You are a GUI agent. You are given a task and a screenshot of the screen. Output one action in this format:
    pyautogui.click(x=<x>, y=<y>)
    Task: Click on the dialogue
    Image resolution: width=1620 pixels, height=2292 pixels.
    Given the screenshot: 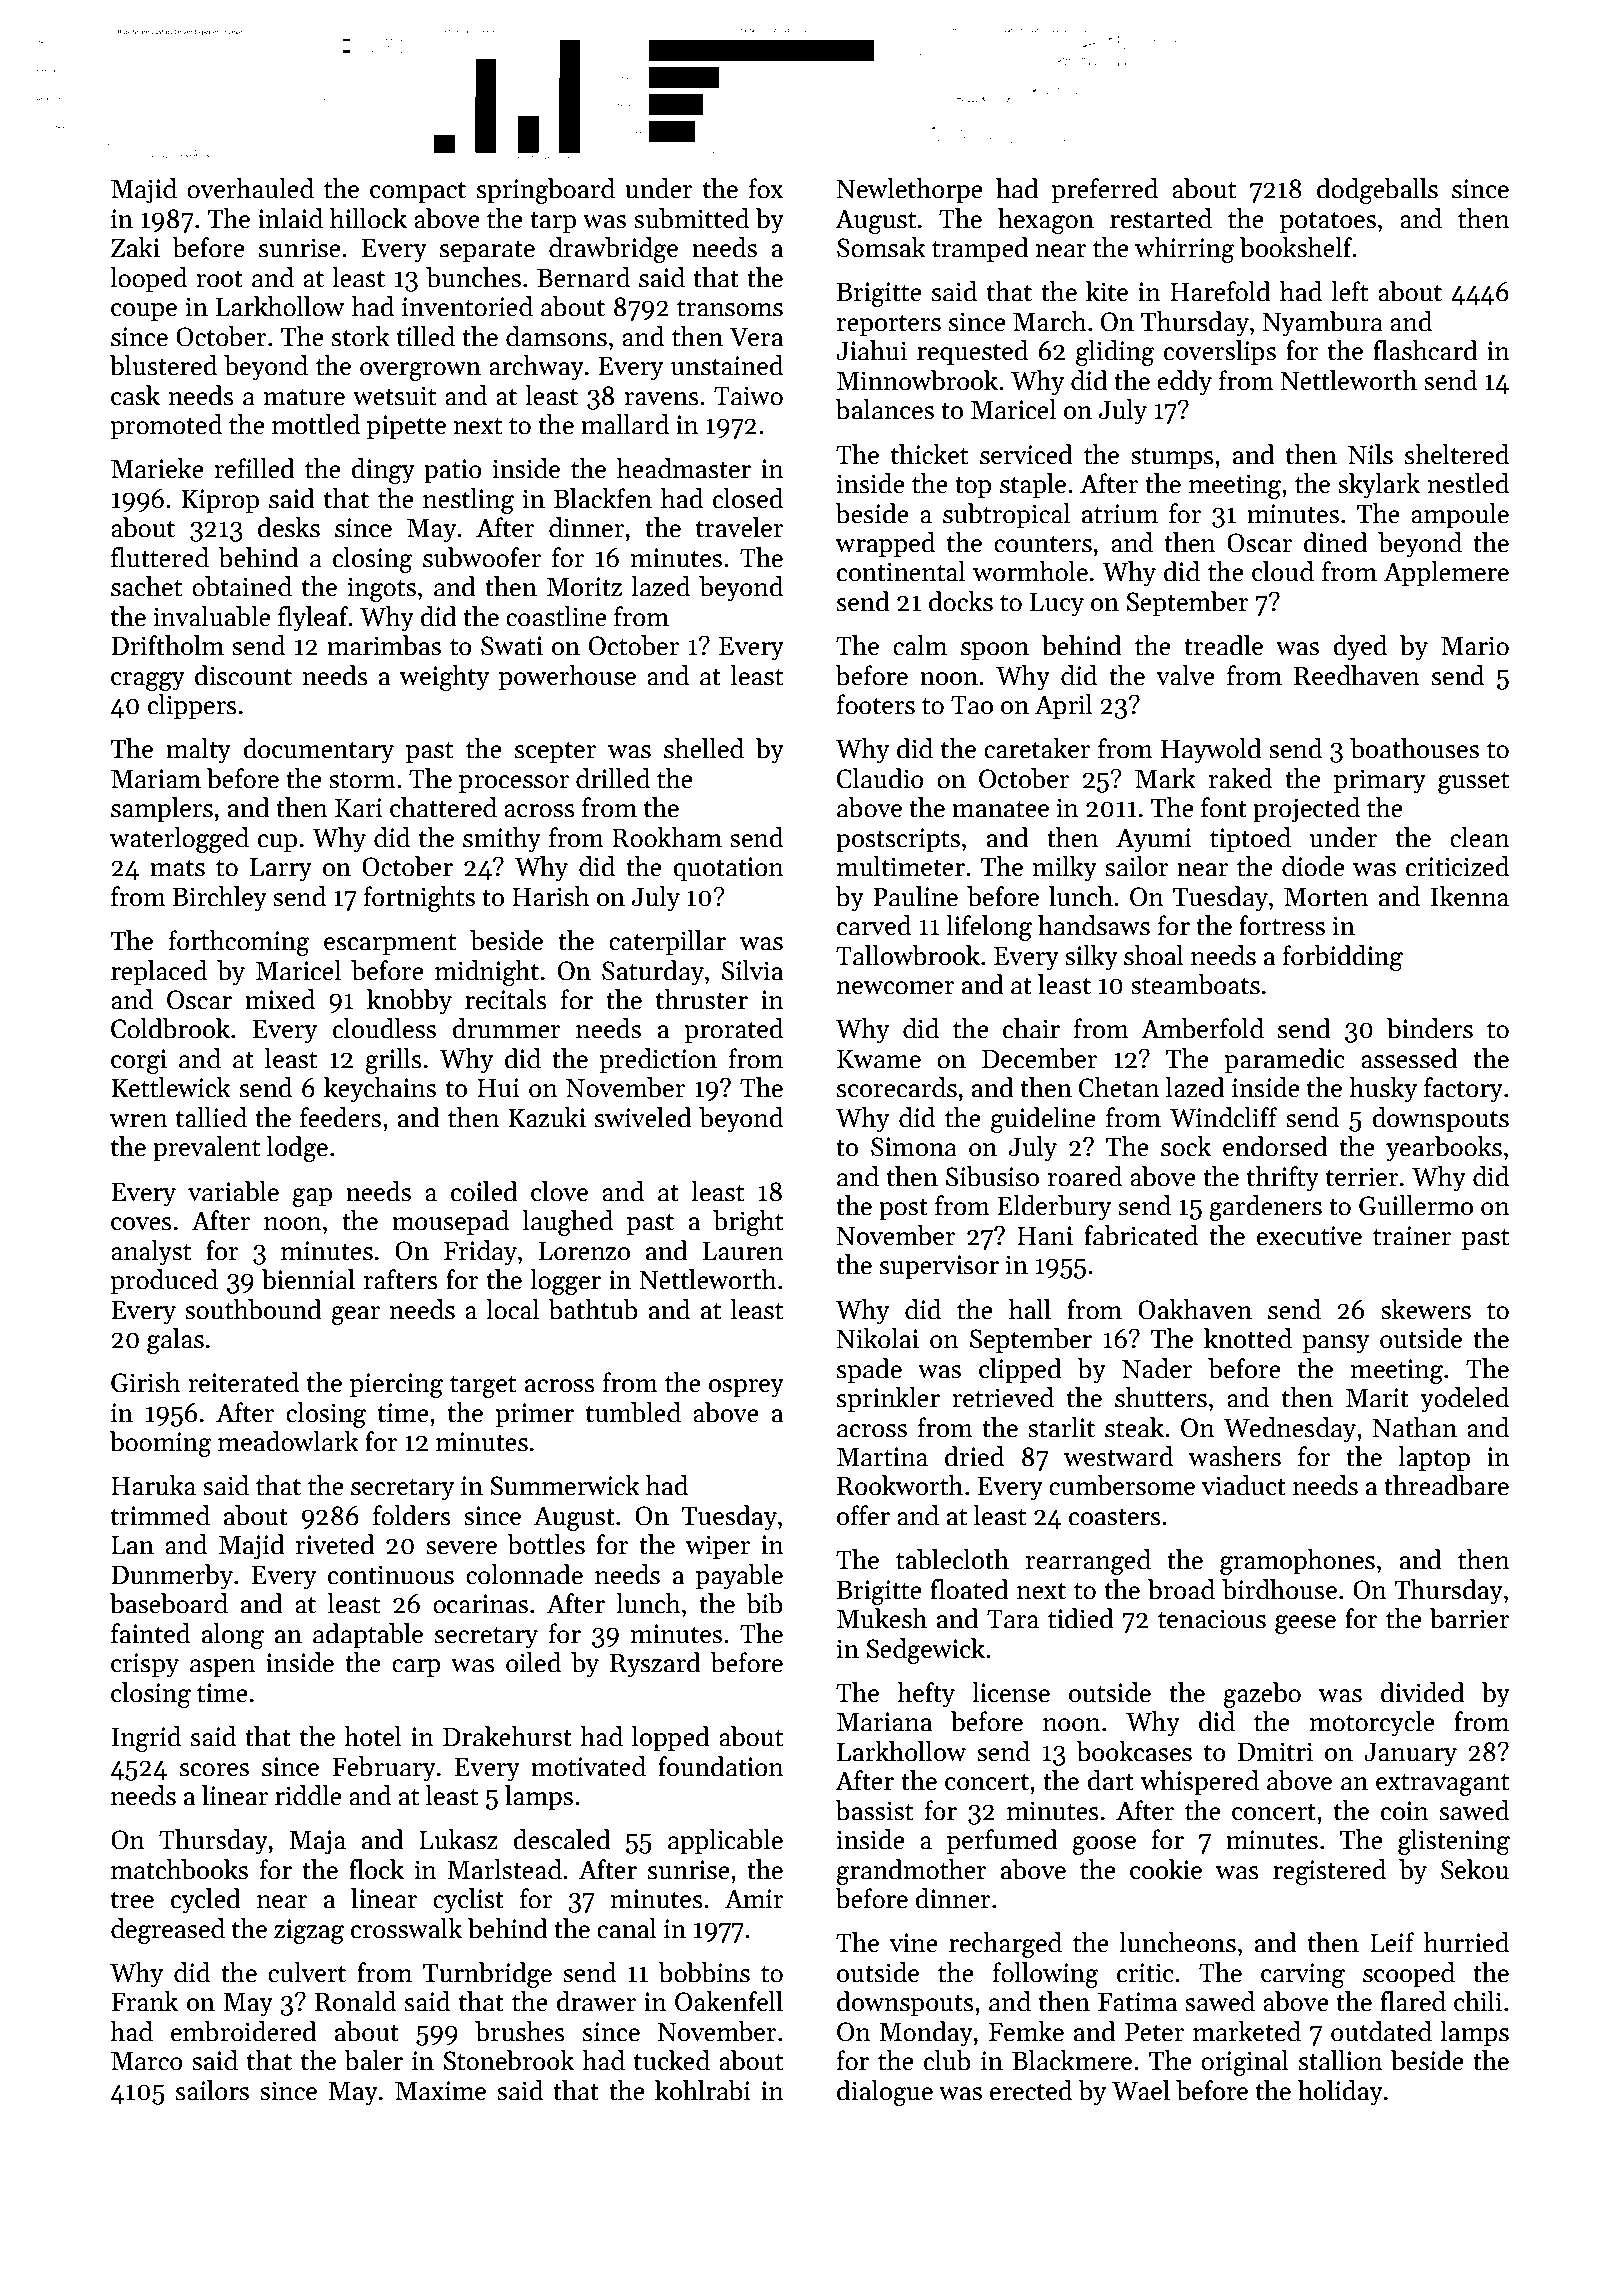 What is the action you would take?
    pyautogui.click(x=885, y=2093)
